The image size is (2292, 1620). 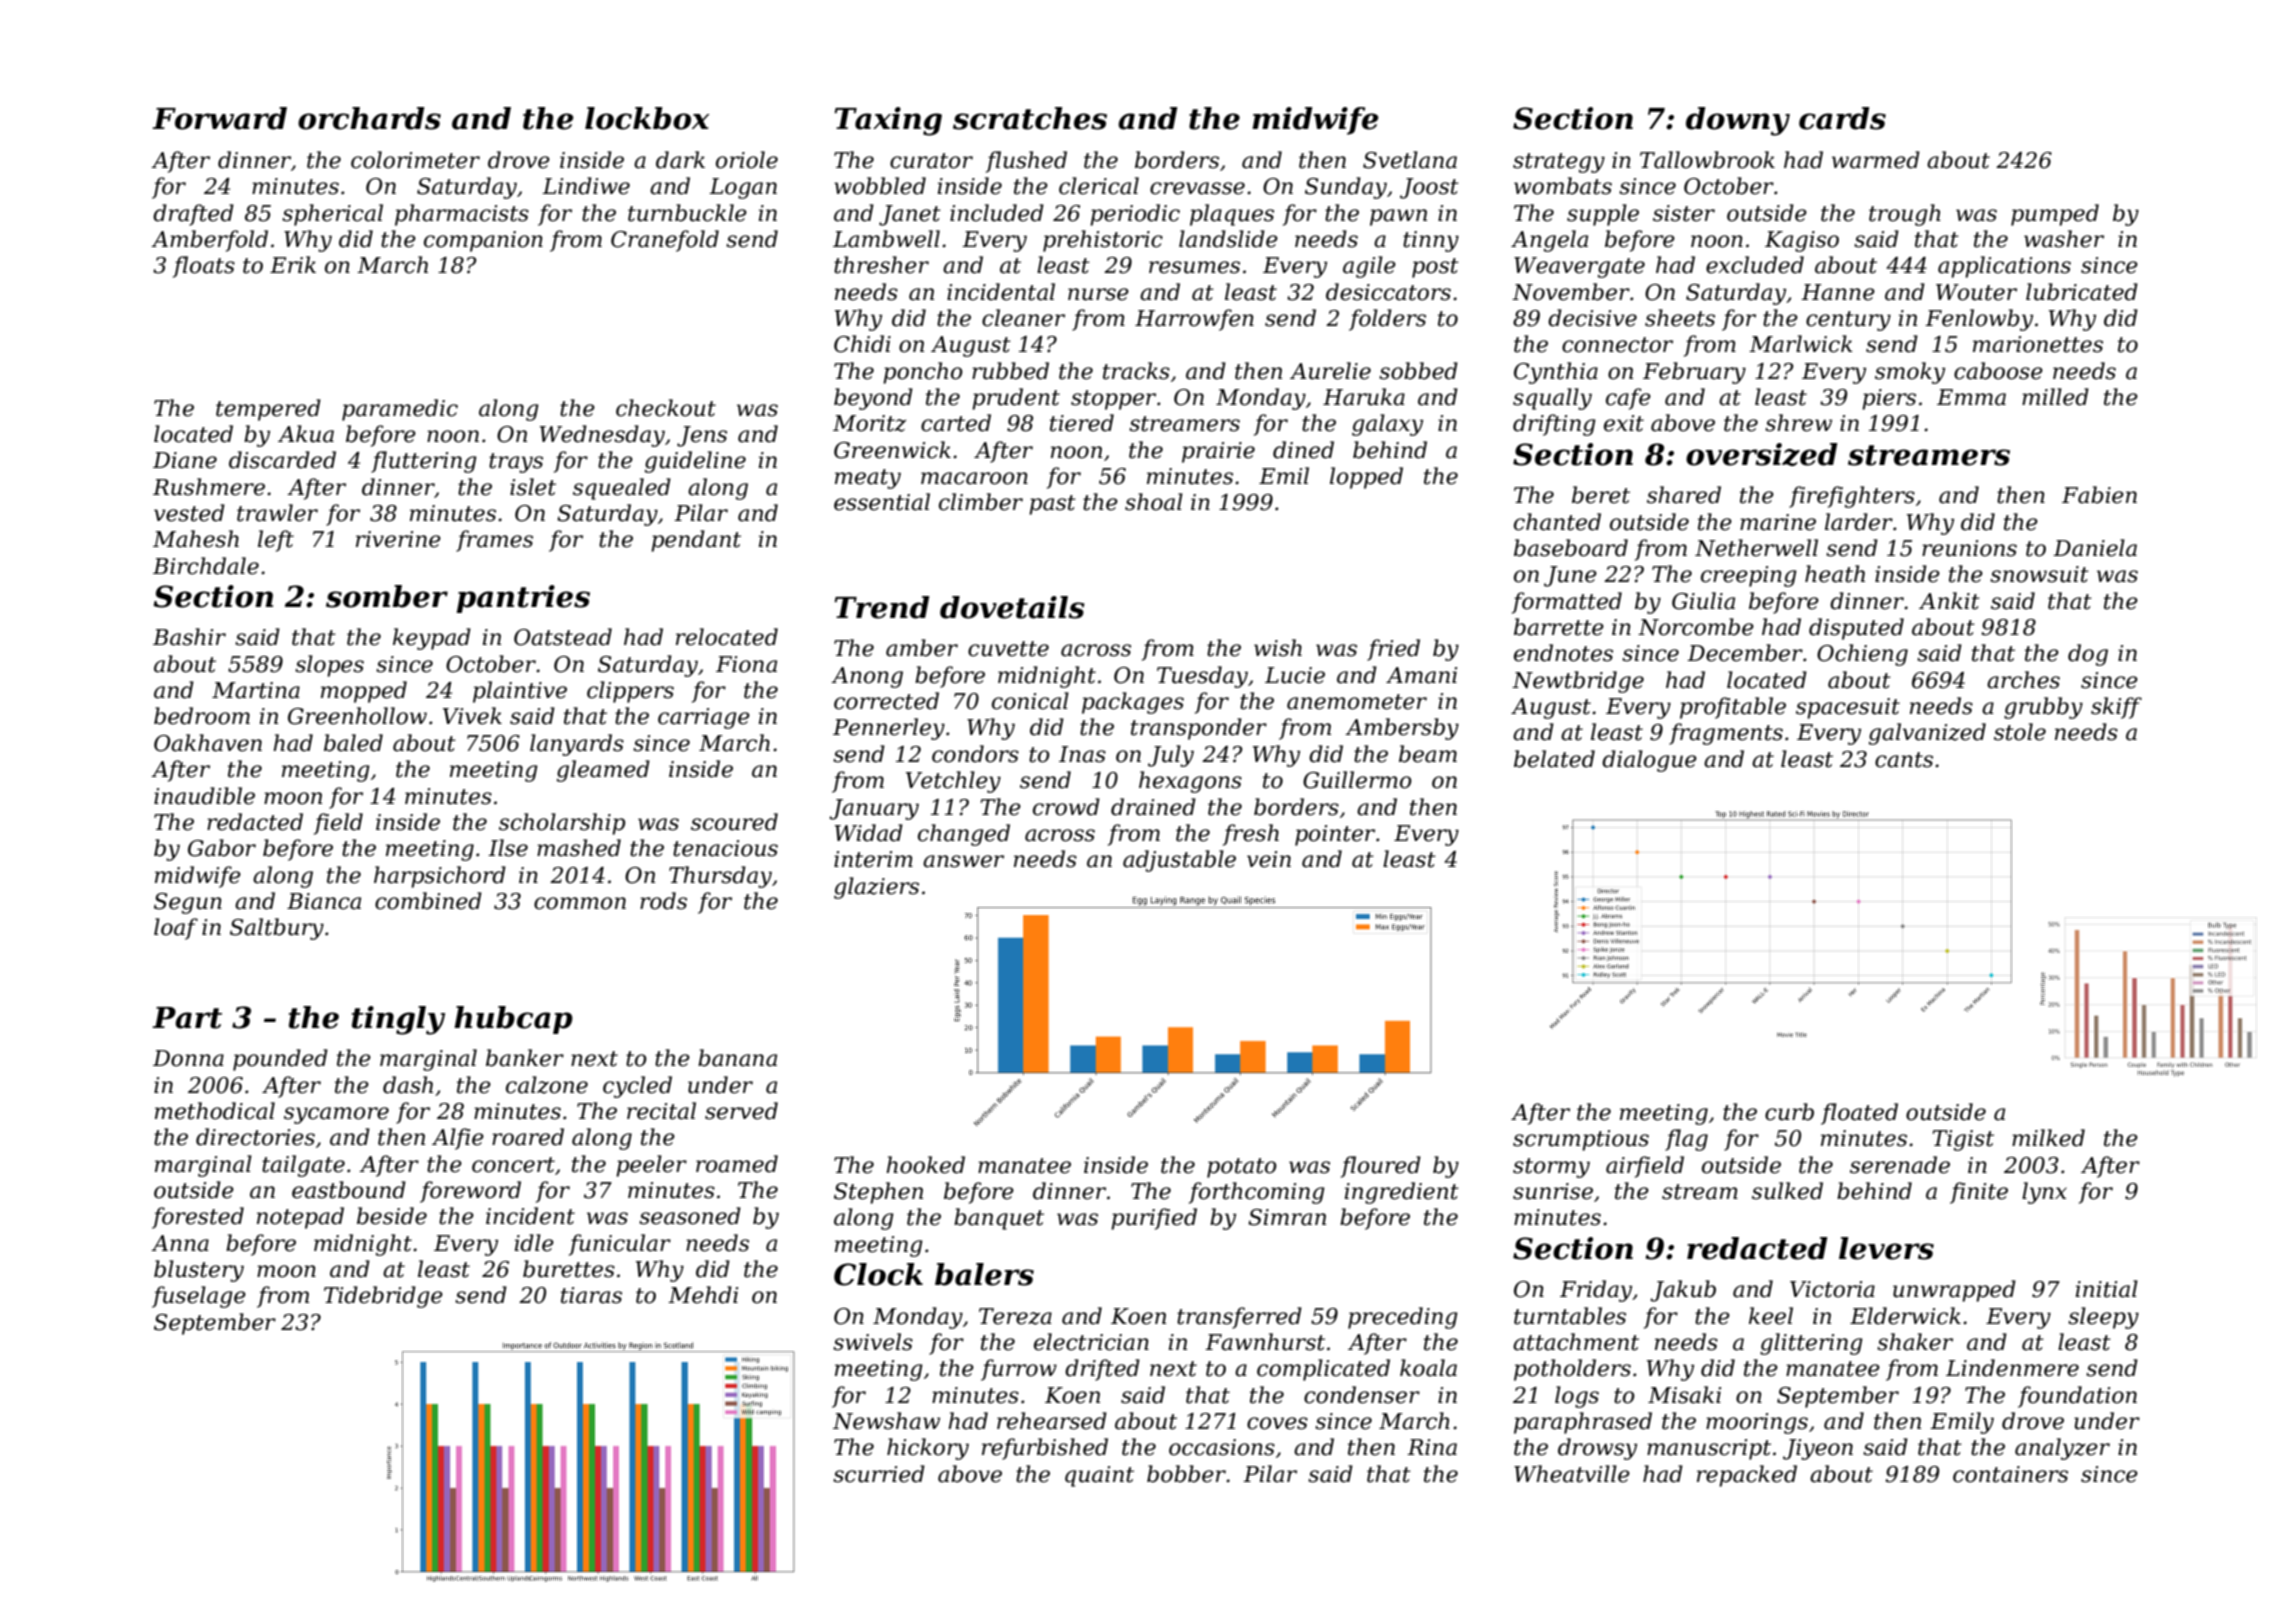 What do you see at coordinates (1410, 160) in the page?
I see `Svetlana` at bounding box center [1410, 160].
